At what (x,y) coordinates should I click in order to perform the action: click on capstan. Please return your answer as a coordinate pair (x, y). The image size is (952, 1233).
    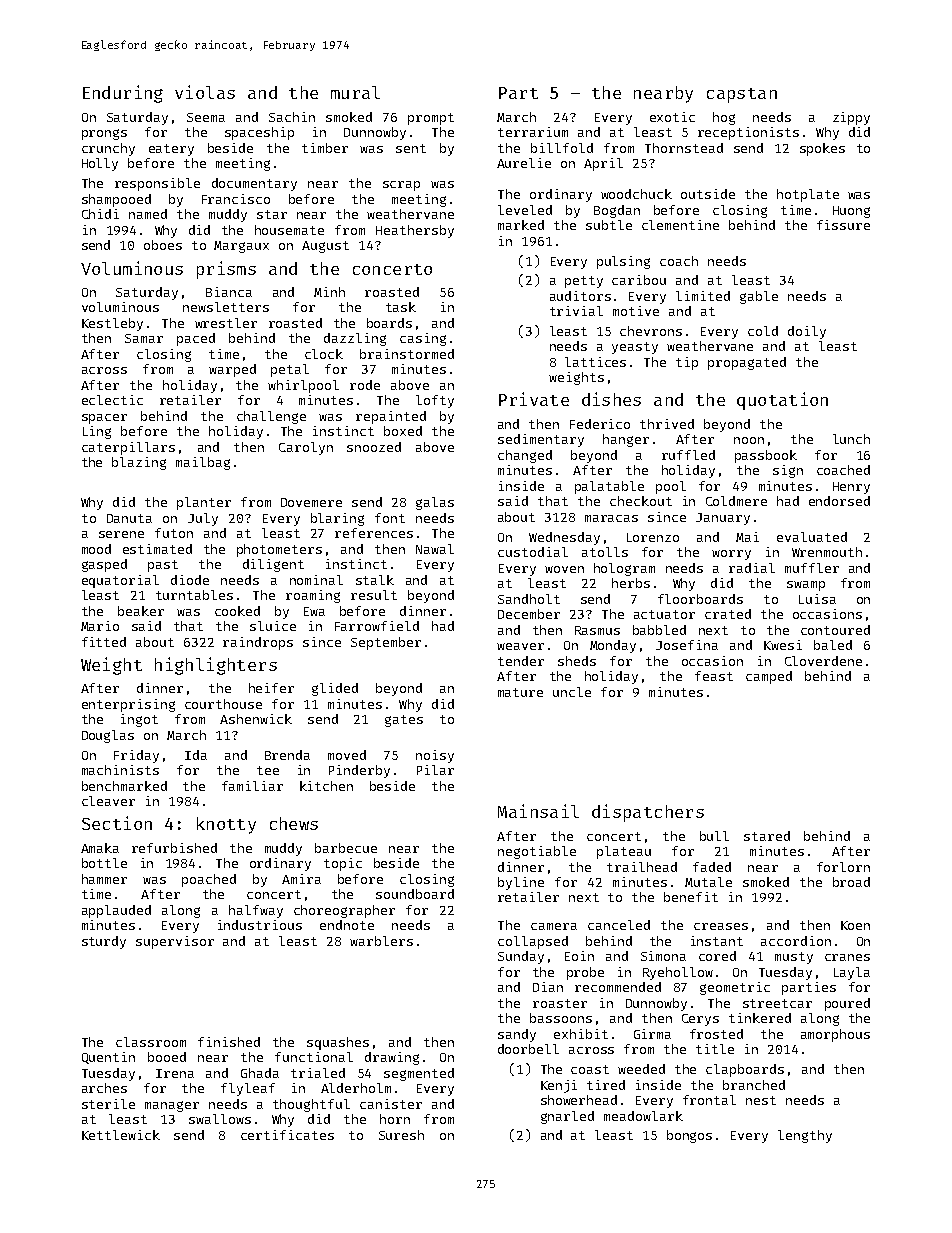
    Looking at the image, I should click on (742, 95).
